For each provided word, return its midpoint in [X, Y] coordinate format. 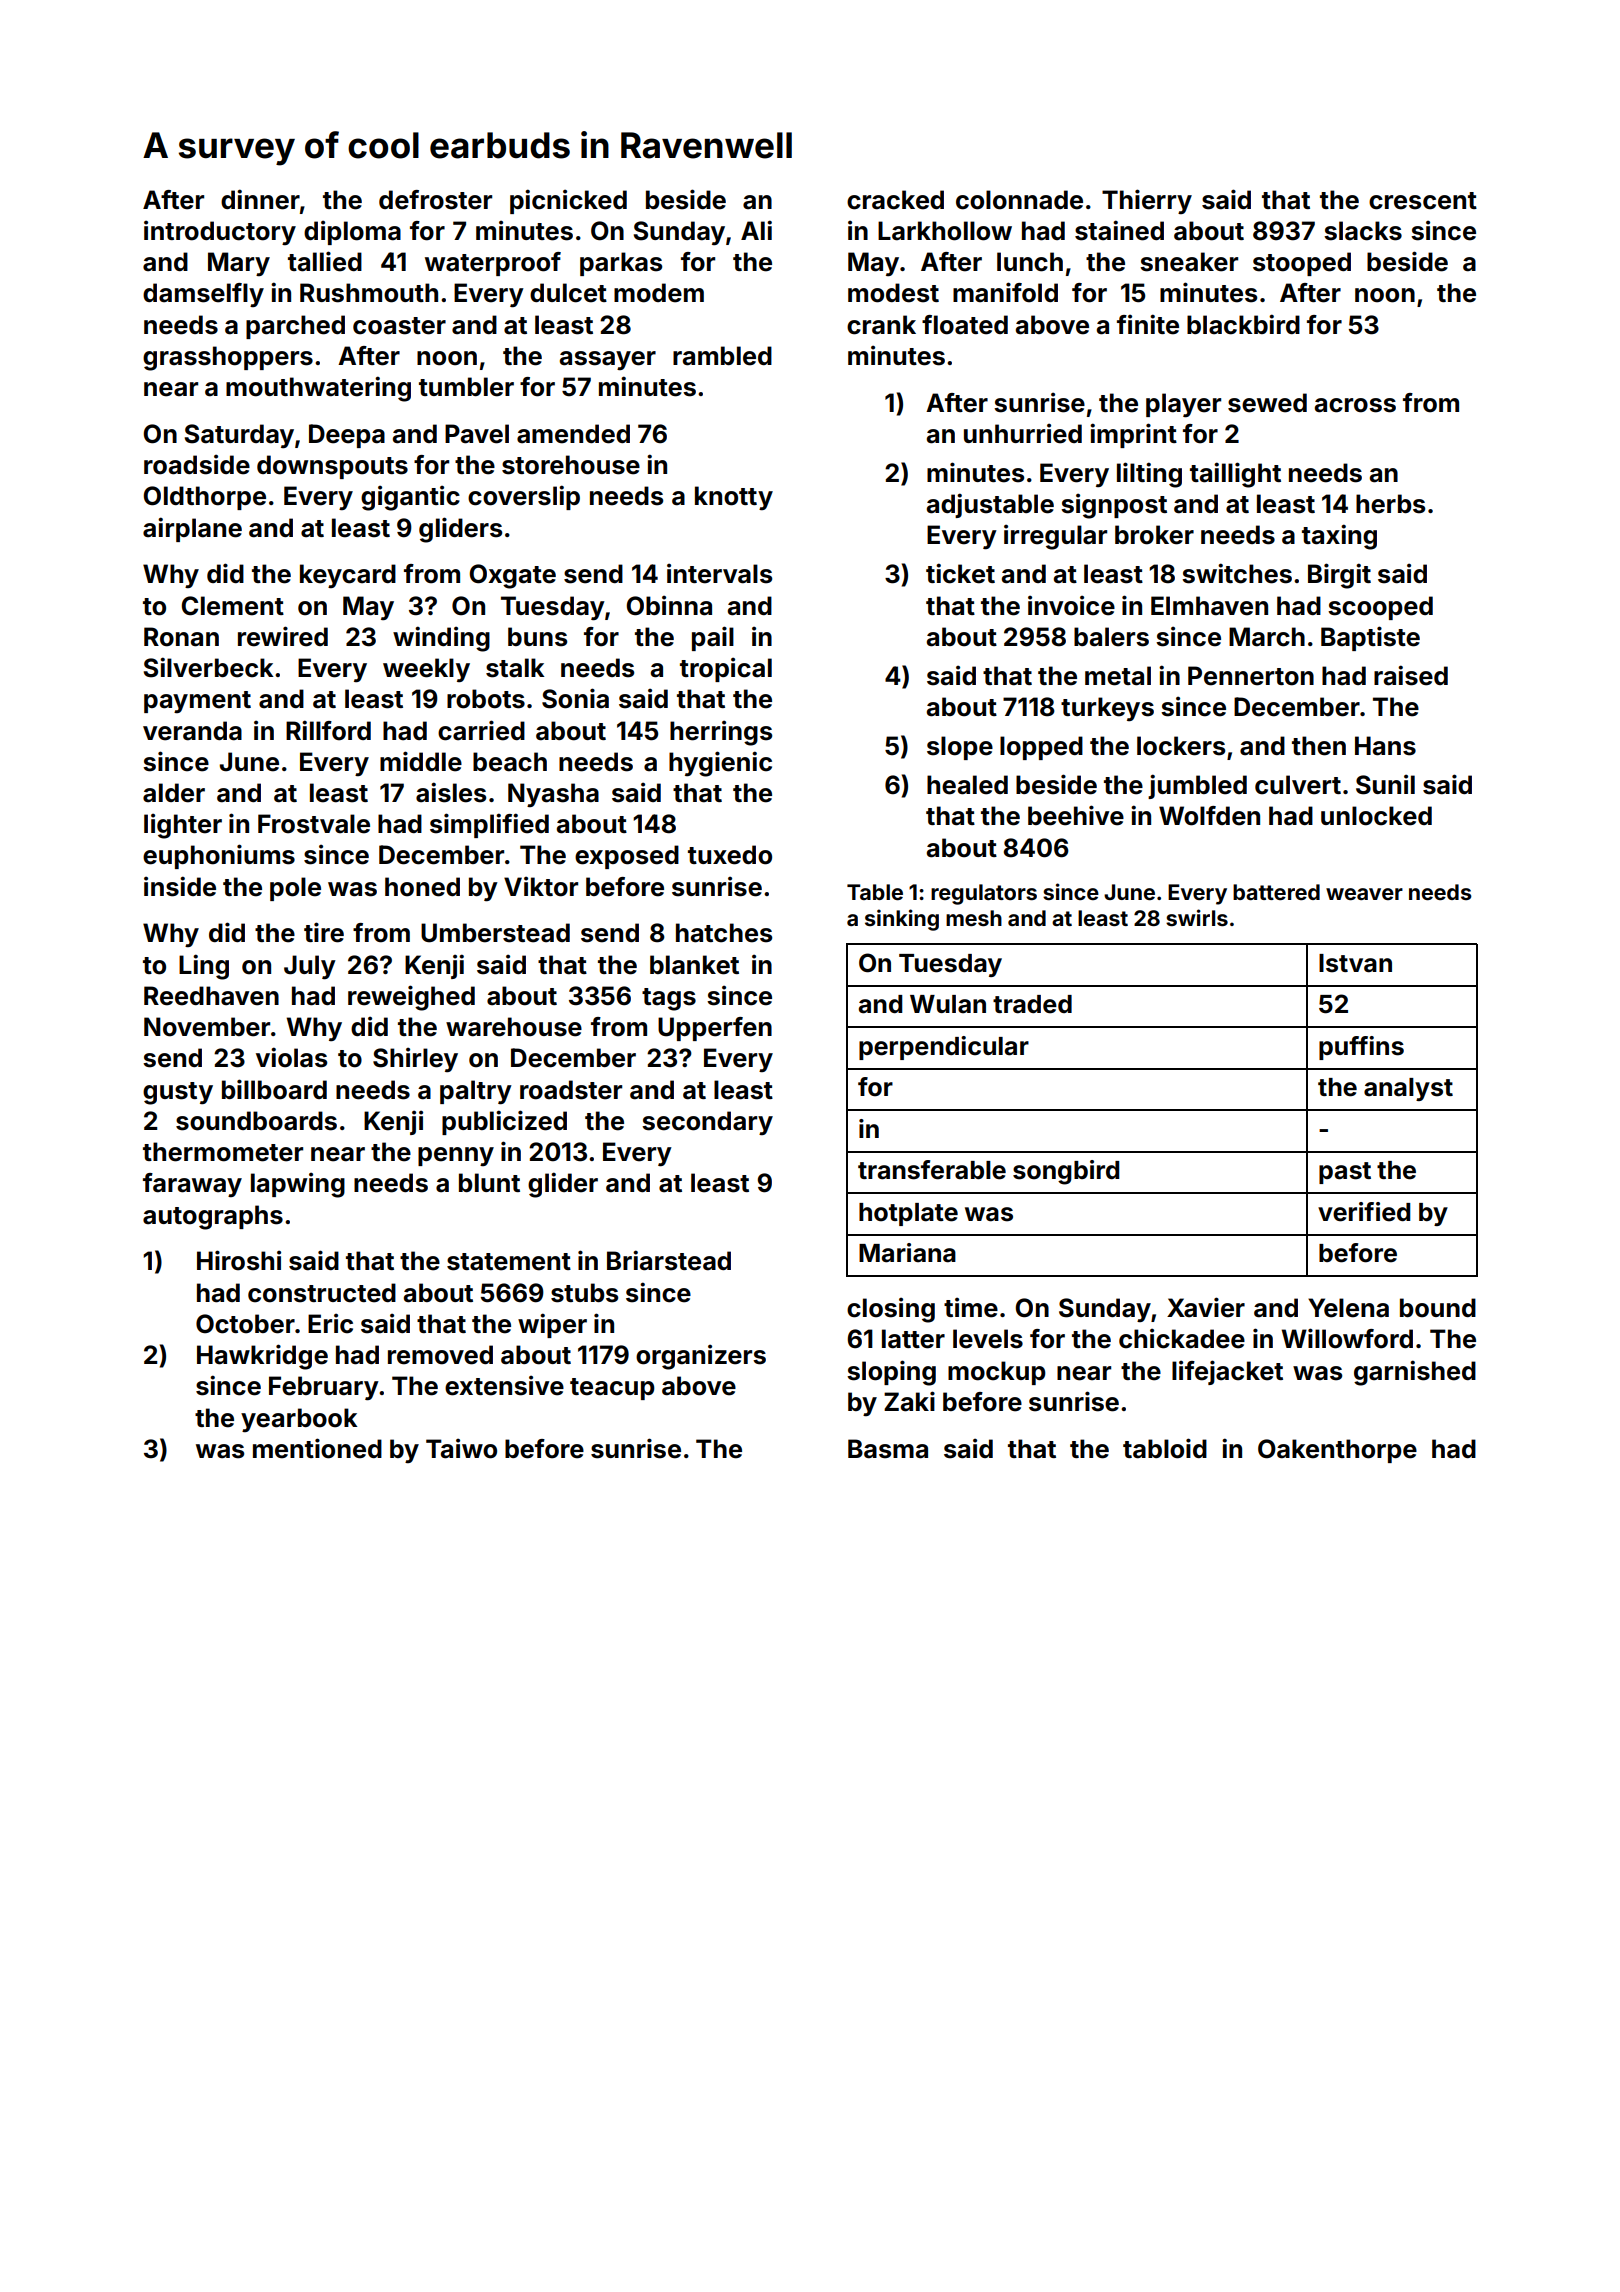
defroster [435, 200]
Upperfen [715, 1029]
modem [659, 293]
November [207, 1027]
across [1355, 405]
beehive [1076, 815]
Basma [888, 1449]
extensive [504, 1385]
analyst [1408, 1089]
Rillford [328, 730]
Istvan [1355, 963]
